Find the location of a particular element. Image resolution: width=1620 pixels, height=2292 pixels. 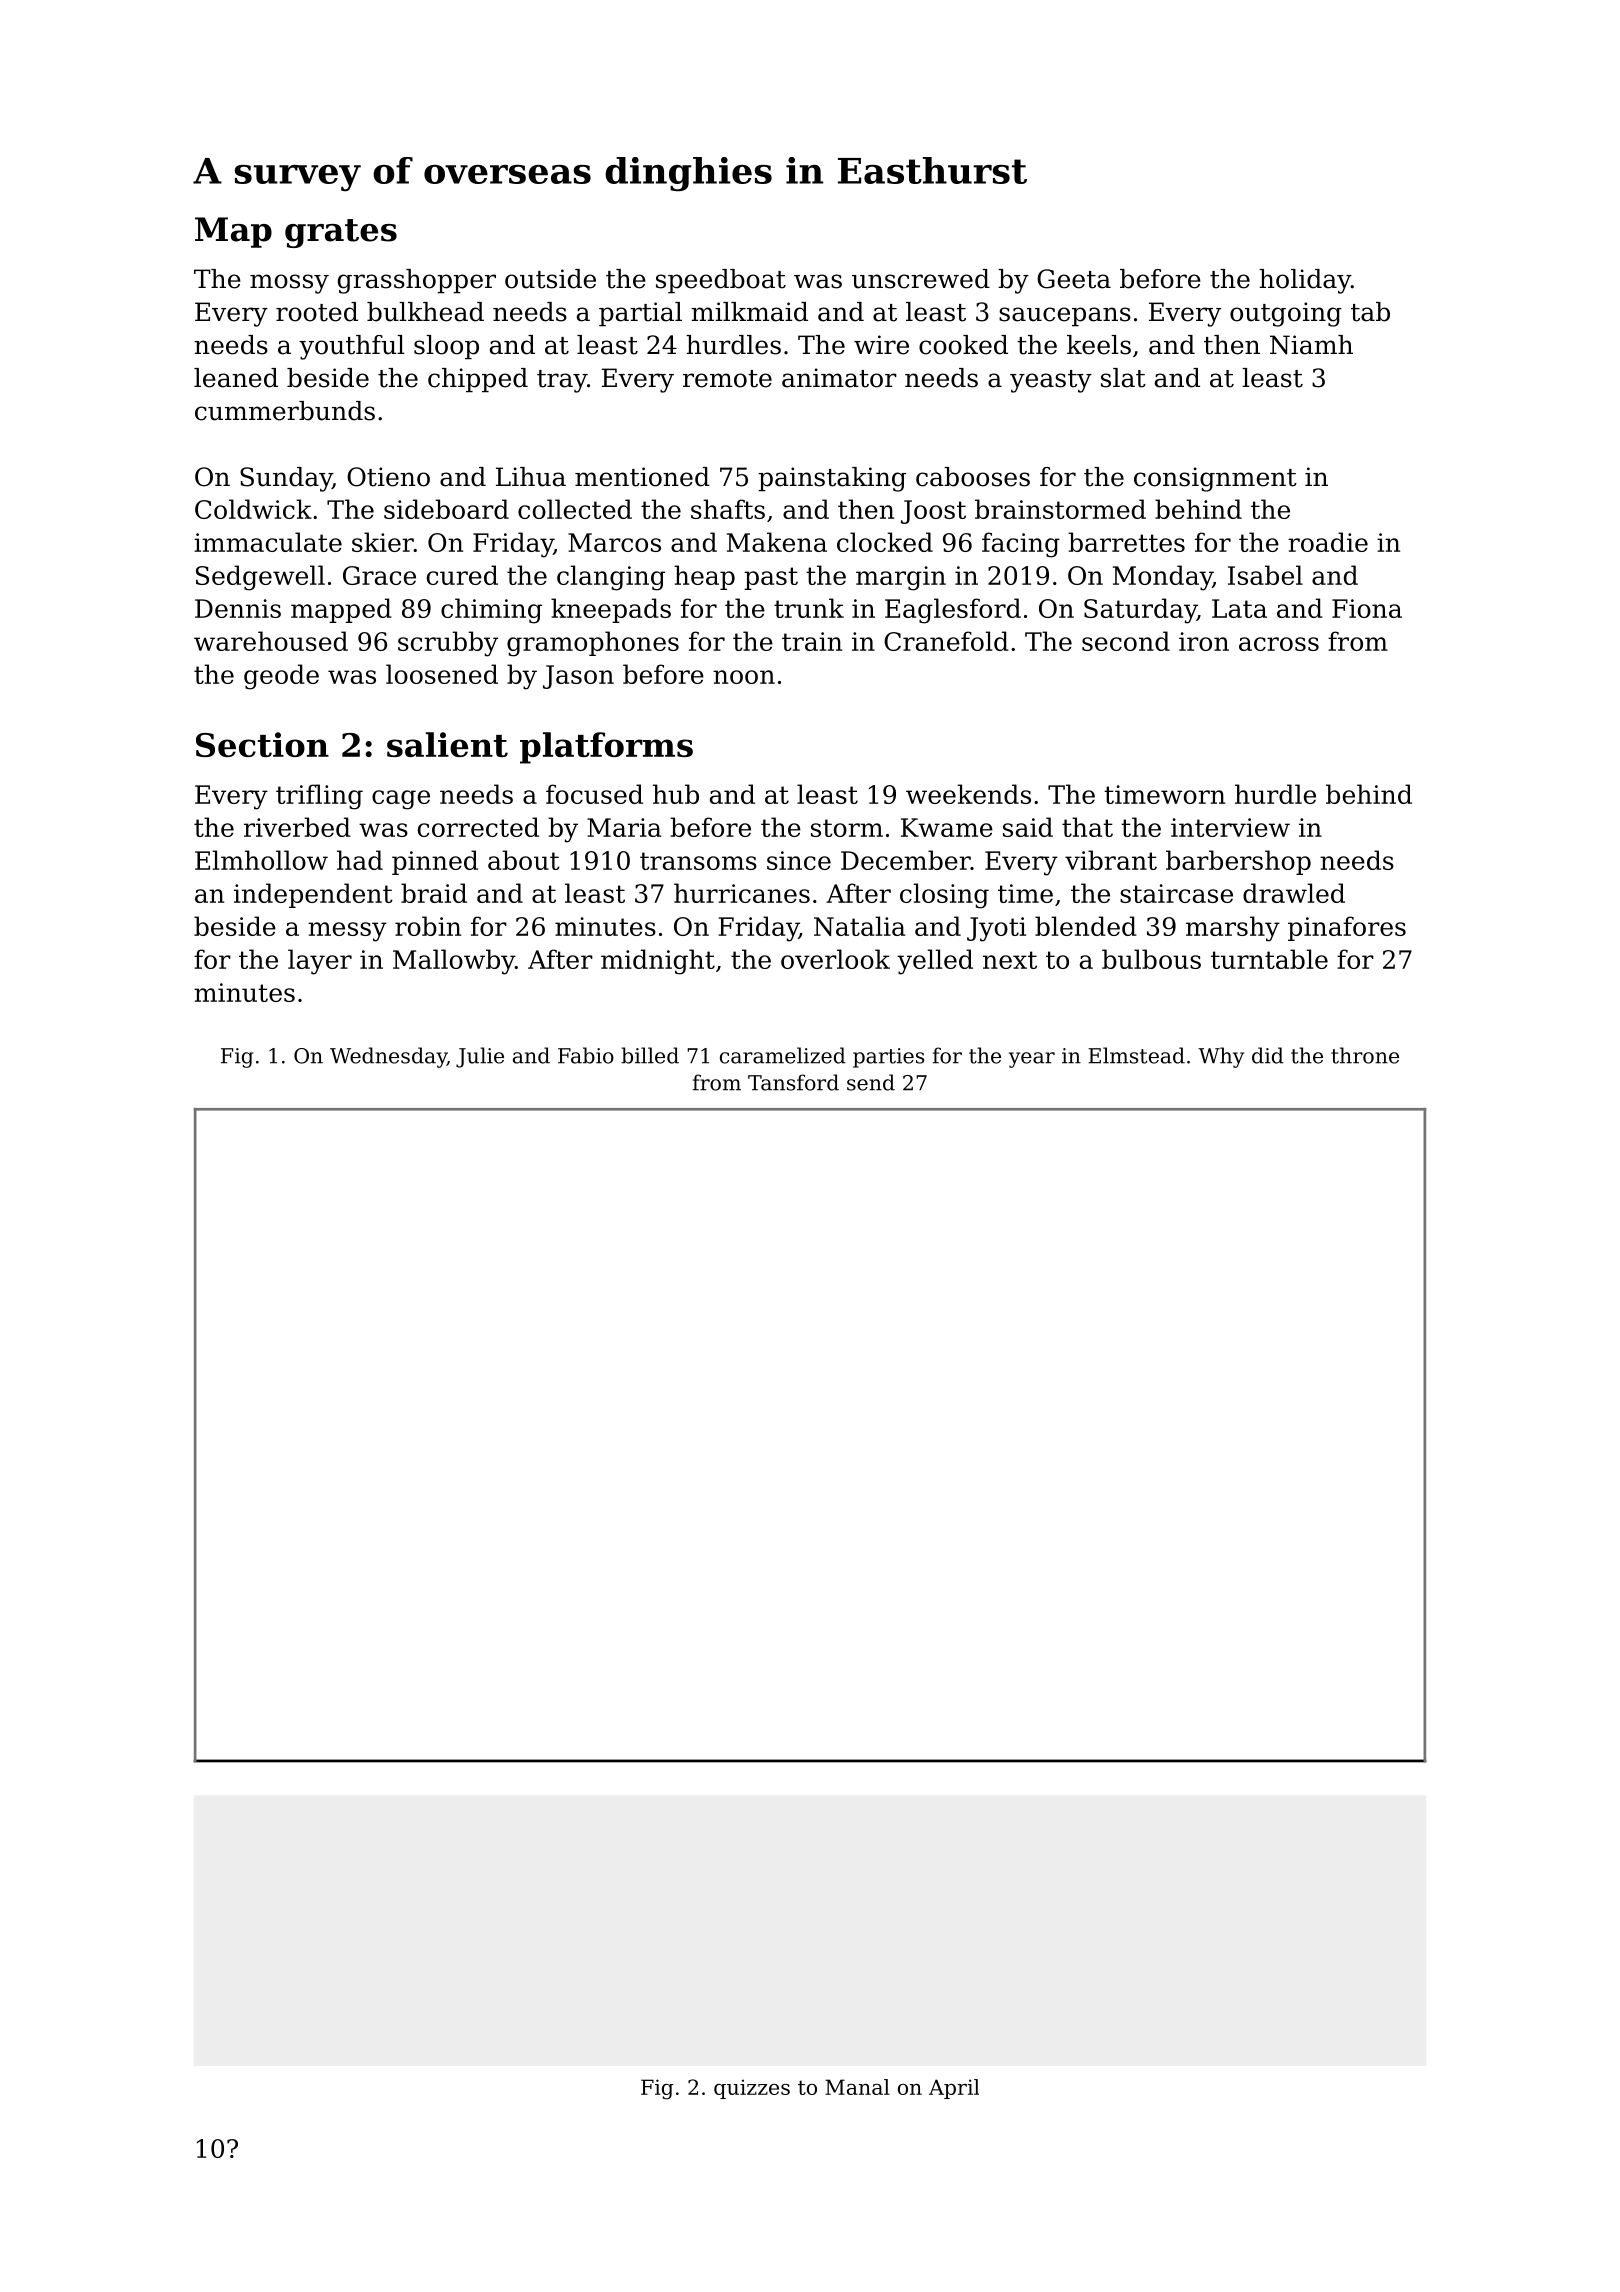

Section is located at coordinates (262, 744).
